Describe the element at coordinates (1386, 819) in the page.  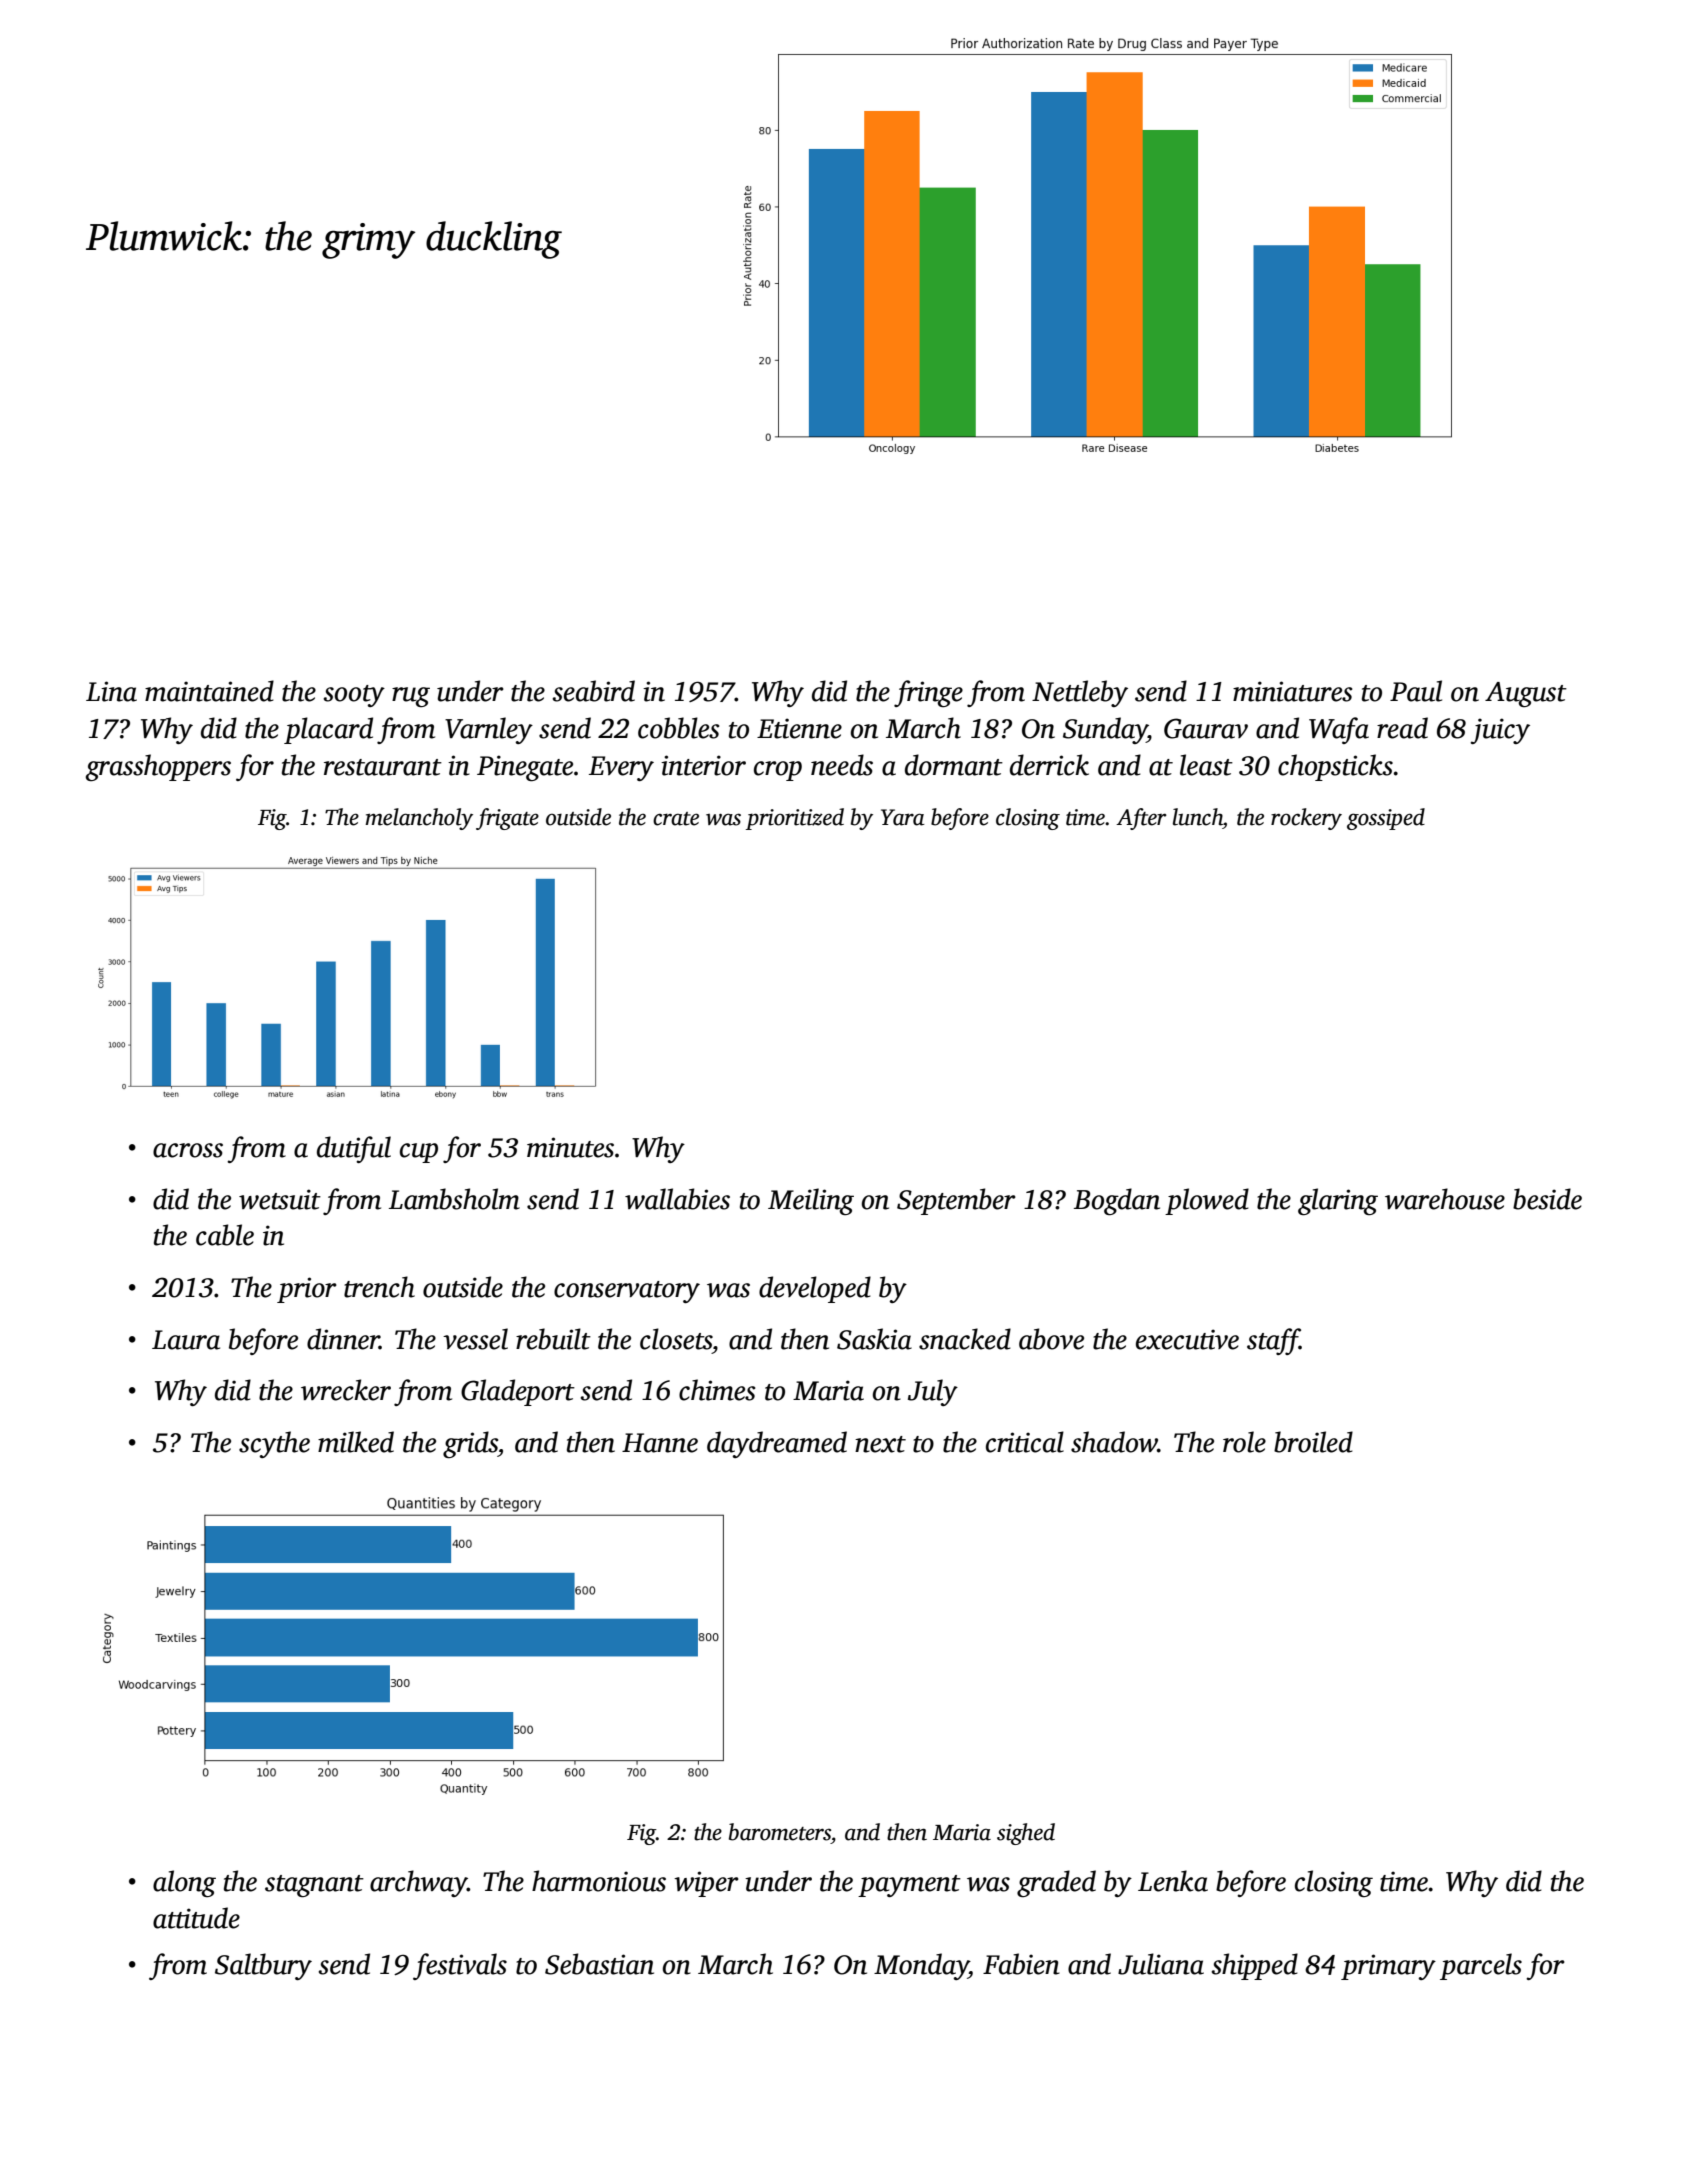
I see `gossiped` at that location.
